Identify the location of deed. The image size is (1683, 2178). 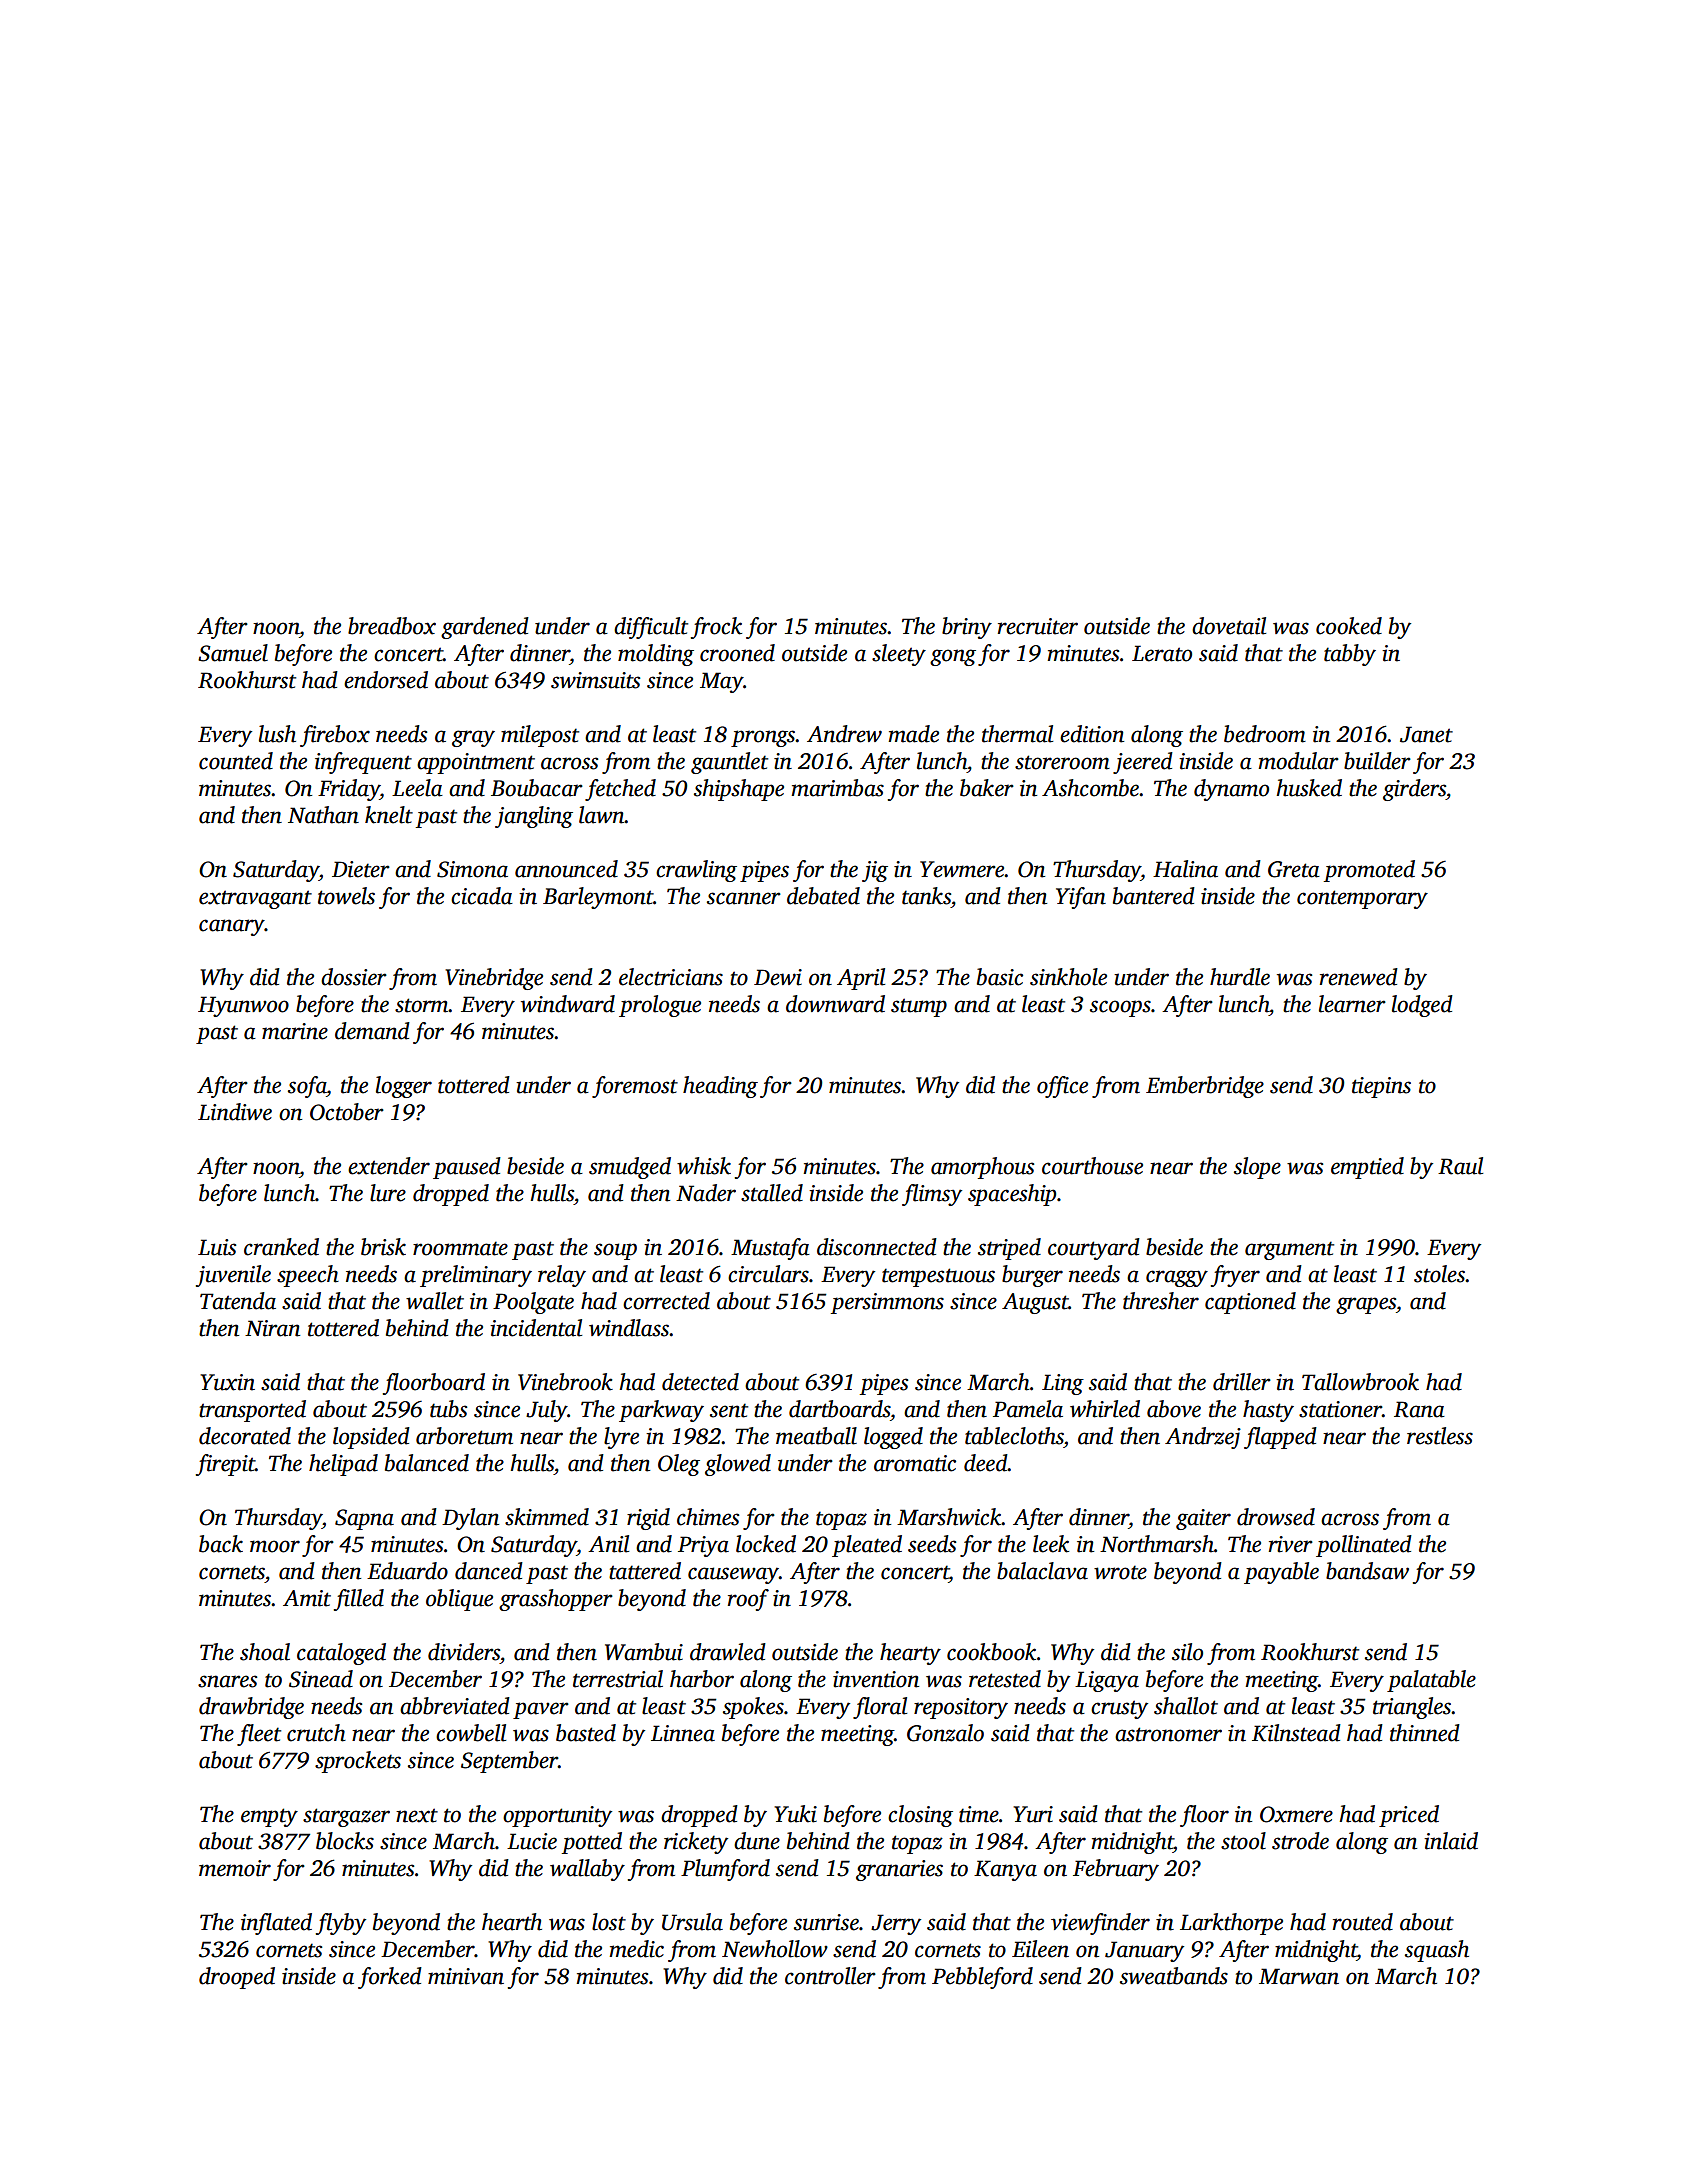
(986, 1463).
